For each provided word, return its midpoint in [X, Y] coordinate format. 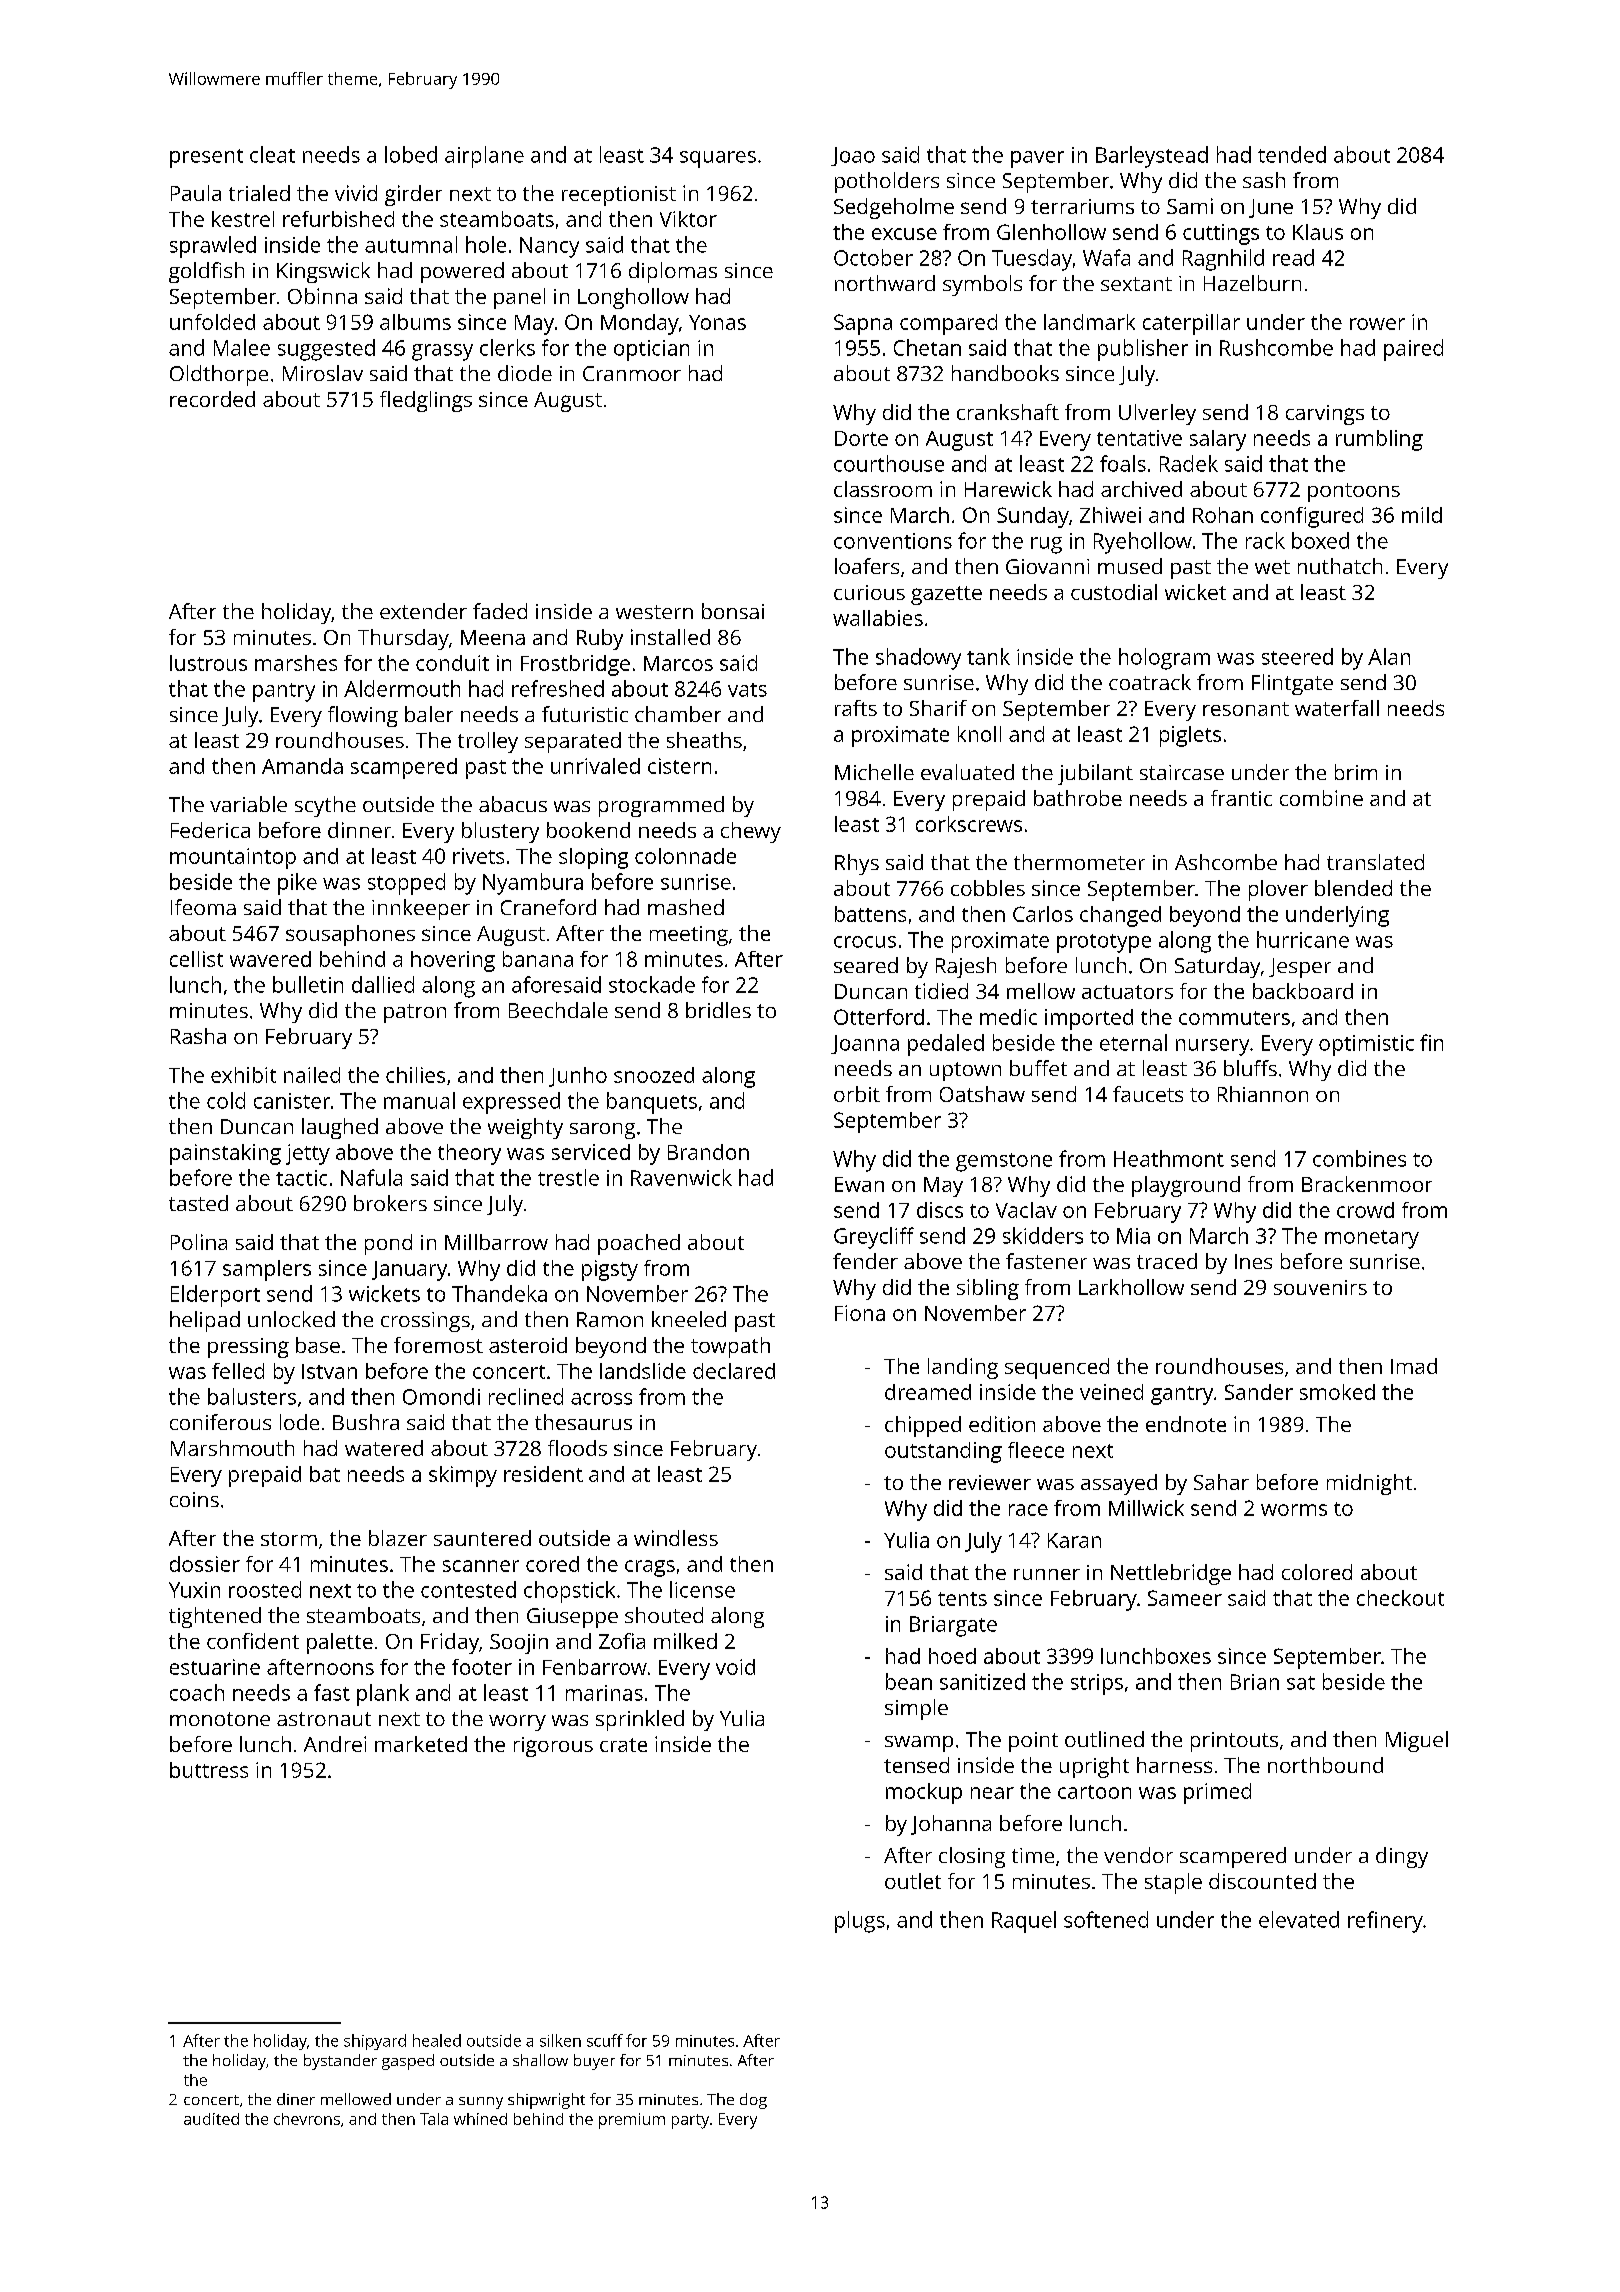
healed [437, 2040]
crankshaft [1008, 412]
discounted [1262, 1881]
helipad [205, 1321]
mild [1422, 515]
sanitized [982, 1681]
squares [718, 159]
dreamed [928, 1392]
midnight [1369, 1484]
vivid [356, 193]
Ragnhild [1223, 260]
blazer [398, 1538]
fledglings [426, 401]
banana [538, 959]
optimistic [1366, 1045]
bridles [718, 1010]
